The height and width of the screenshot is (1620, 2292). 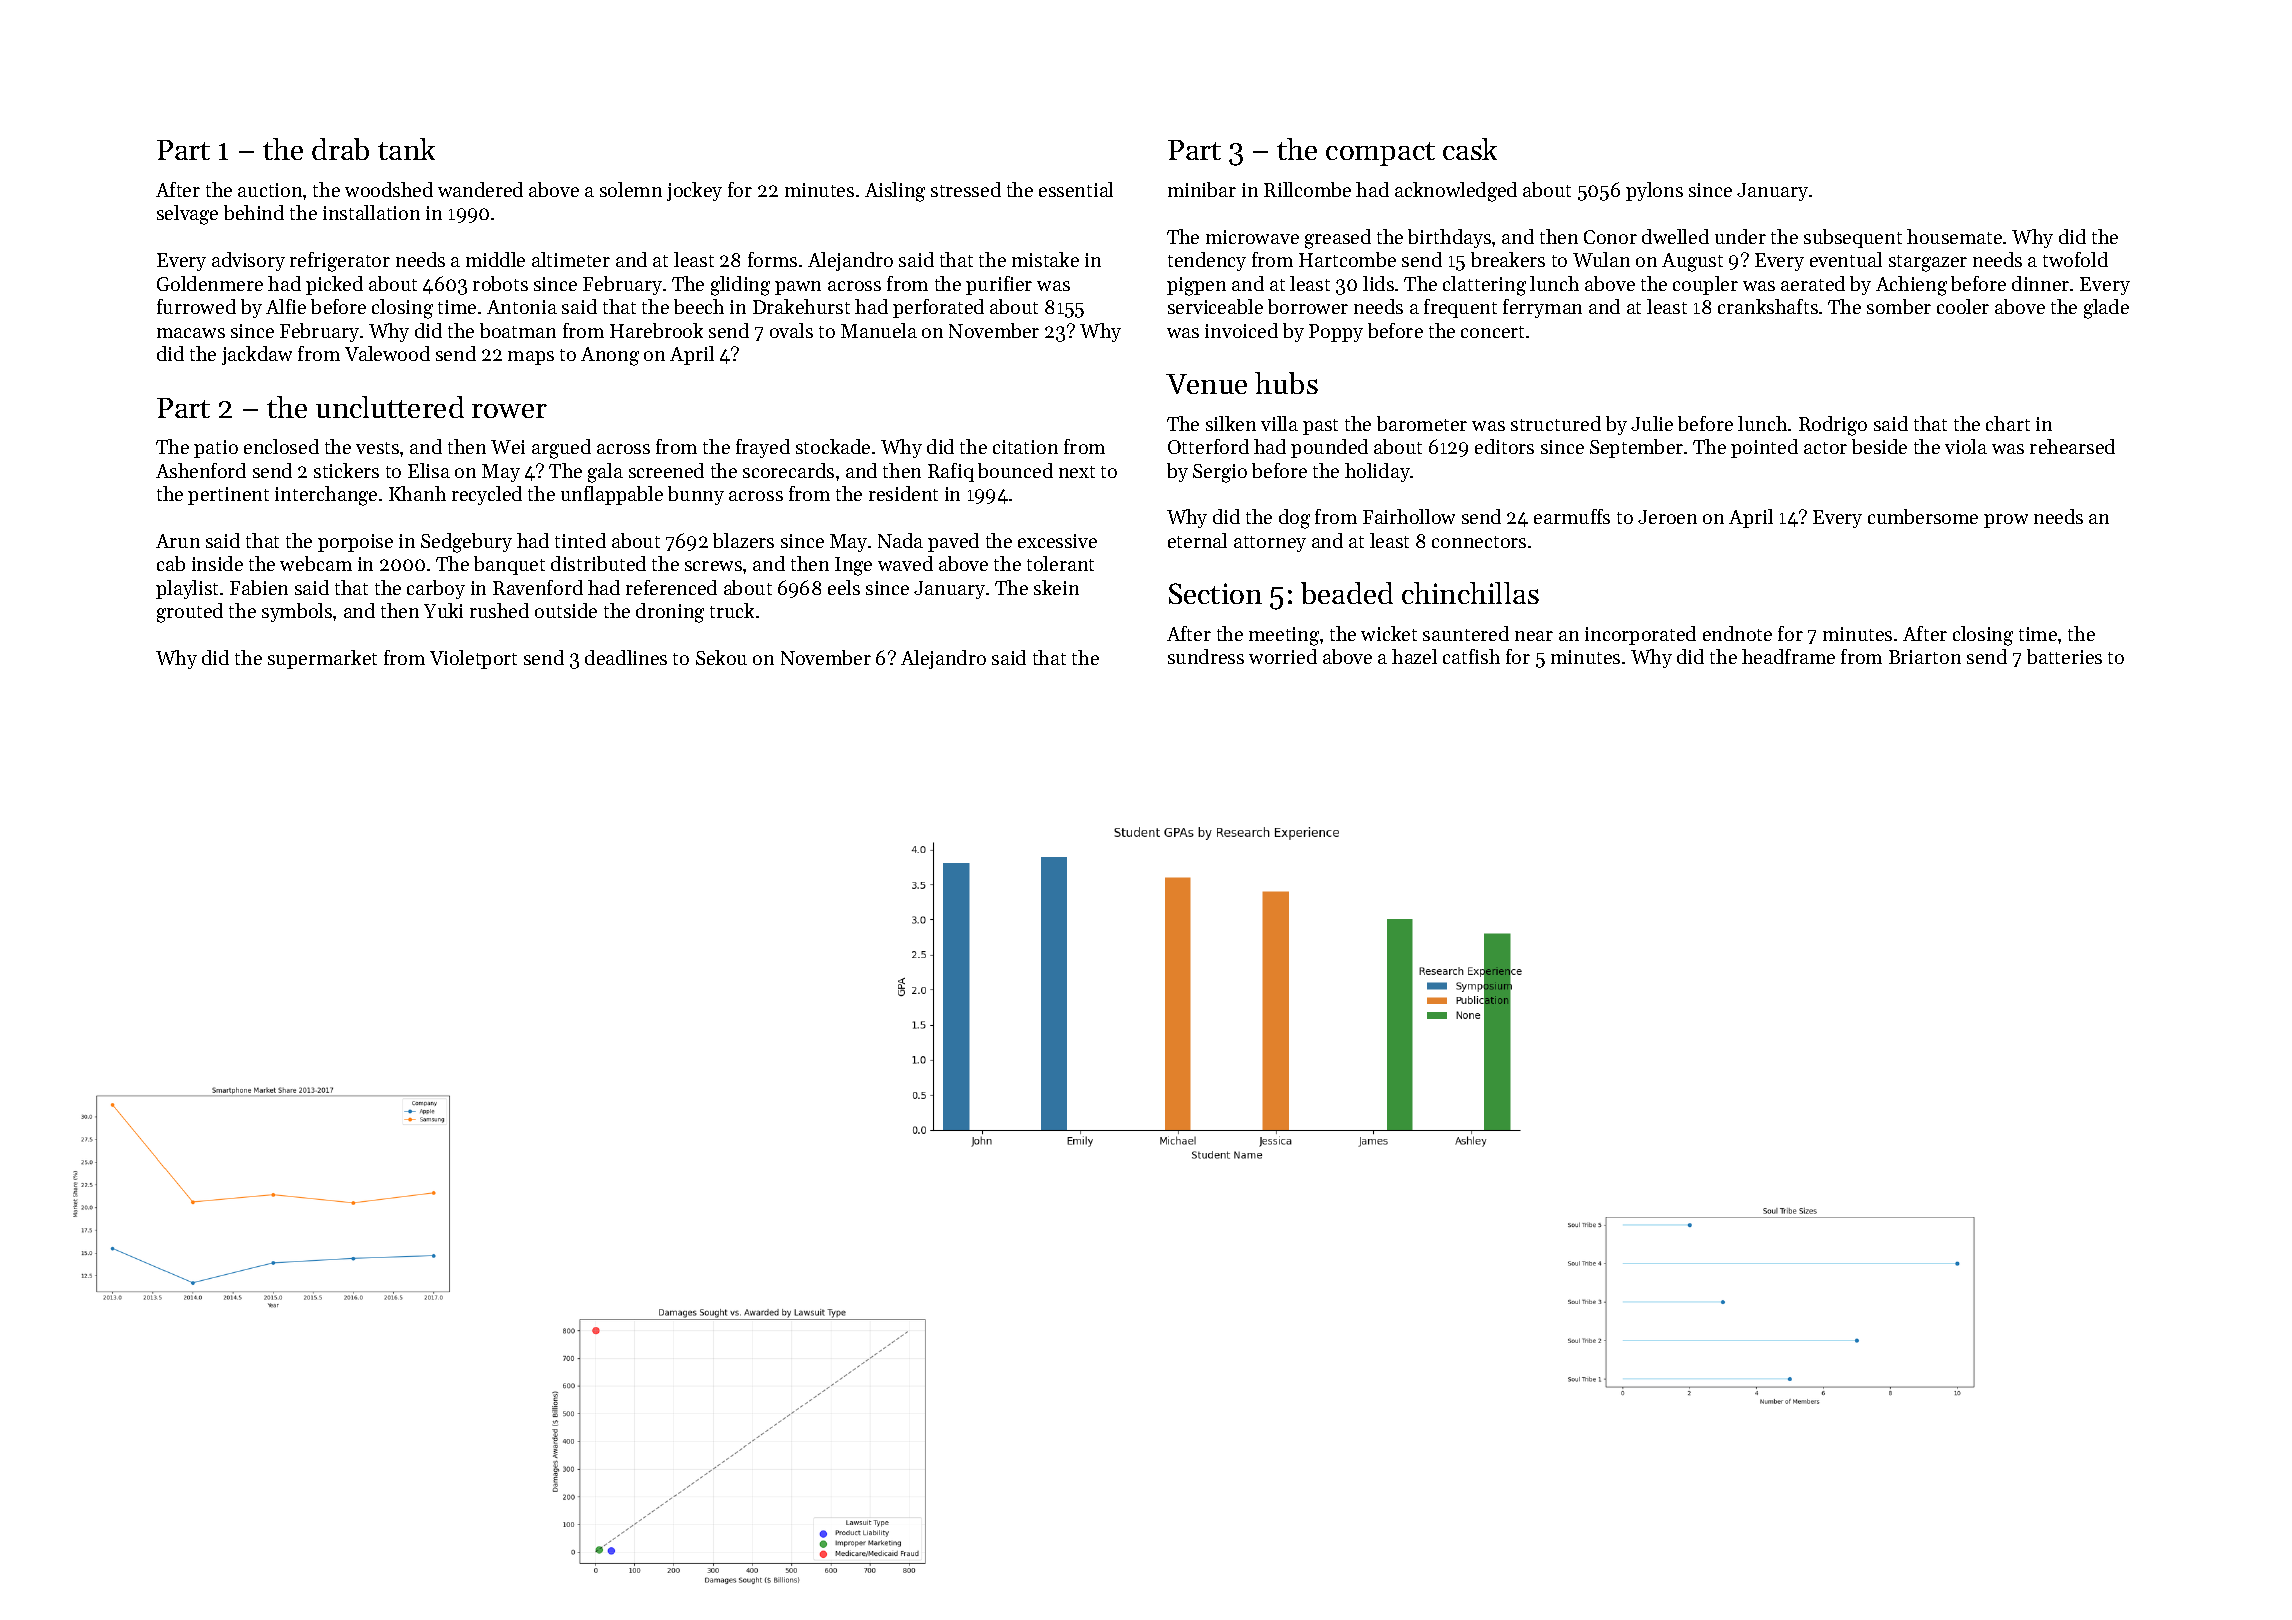 I want to click on cask, so click(x=1470, y=149).
